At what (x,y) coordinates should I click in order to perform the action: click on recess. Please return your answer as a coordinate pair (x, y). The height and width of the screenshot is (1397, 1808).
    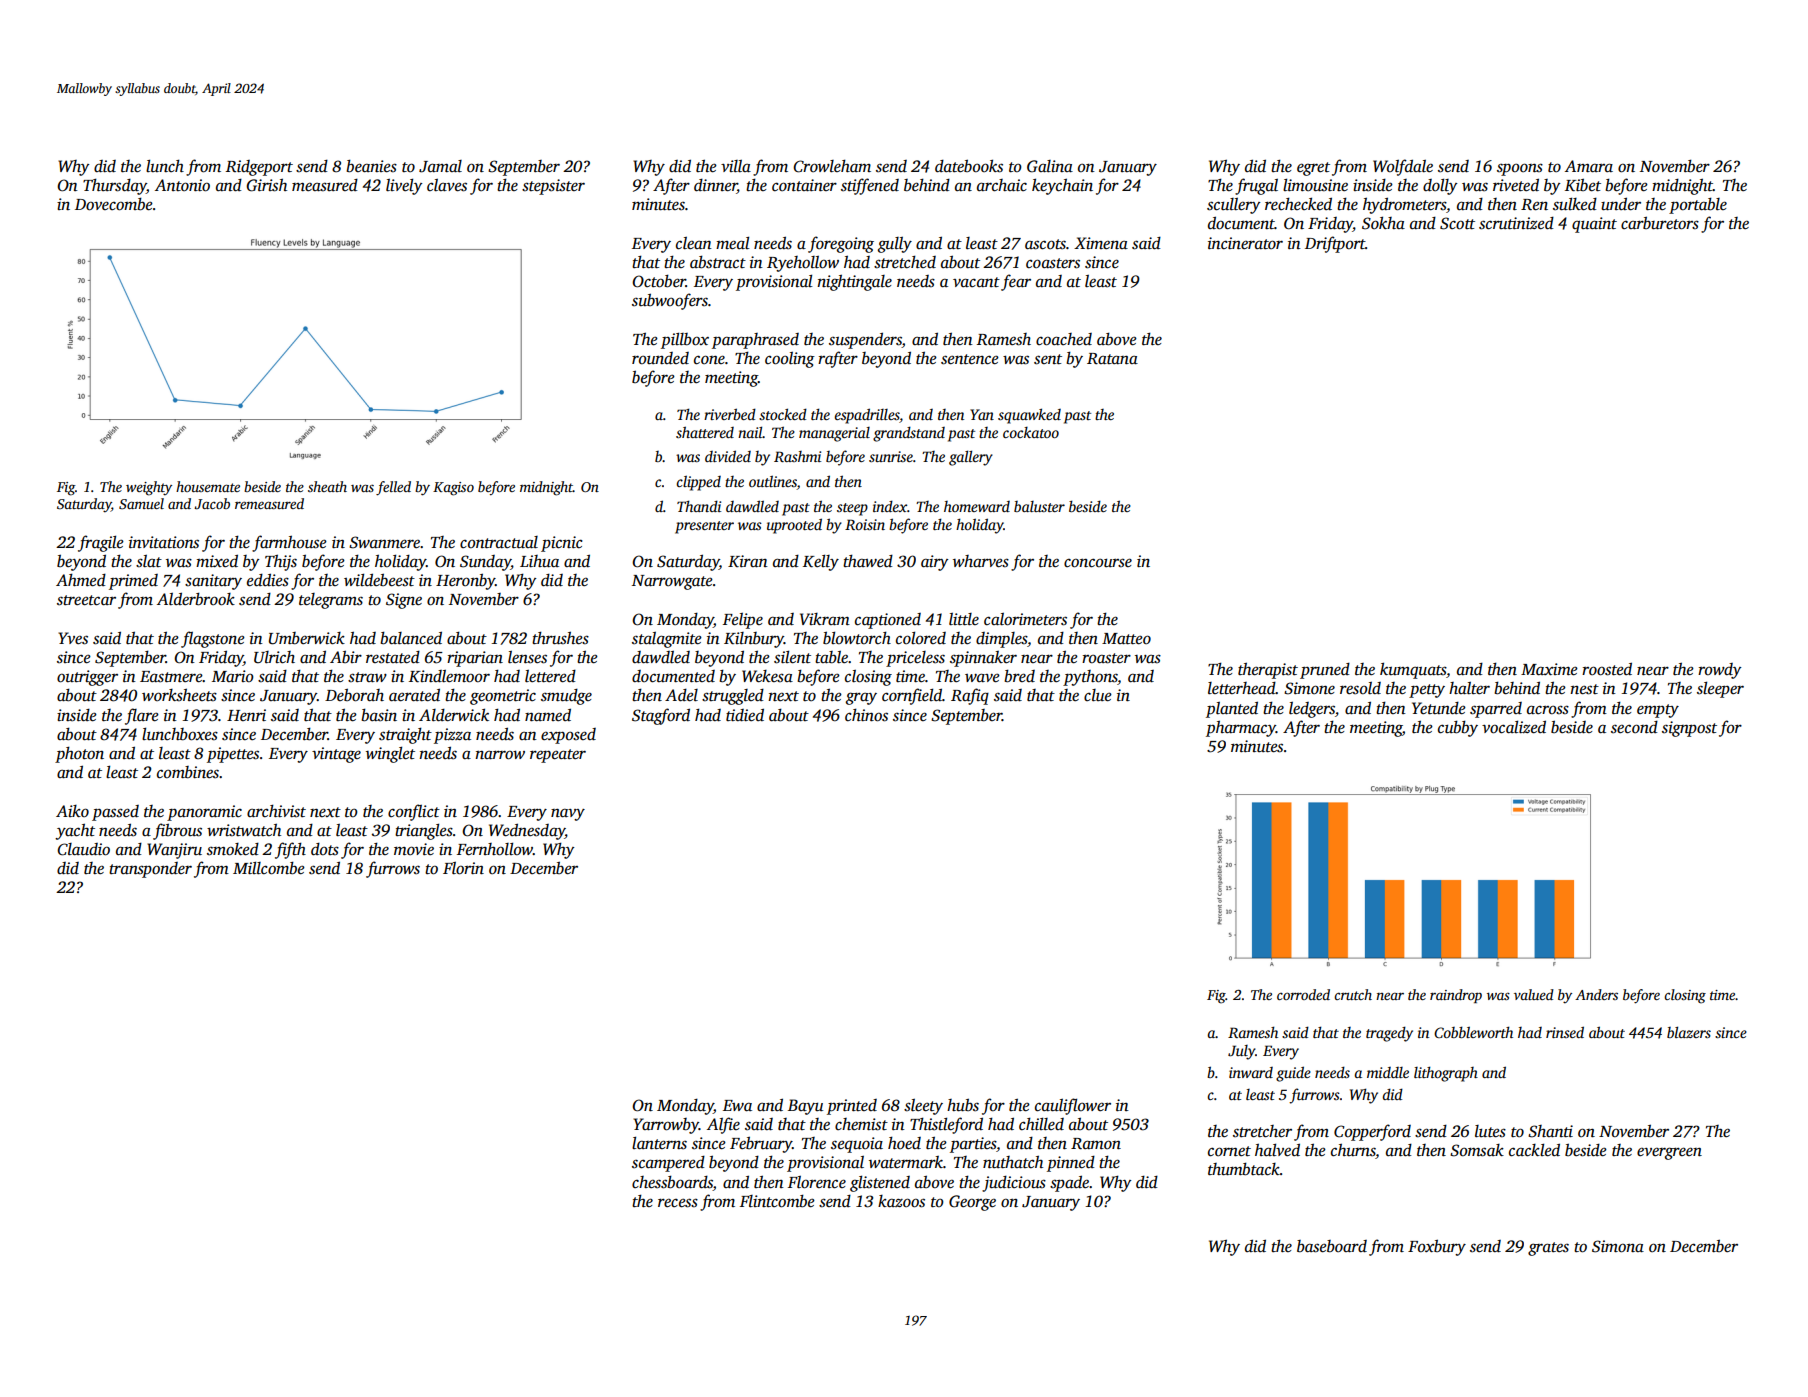
    Looking at the image, I should click on (678, 1203).
